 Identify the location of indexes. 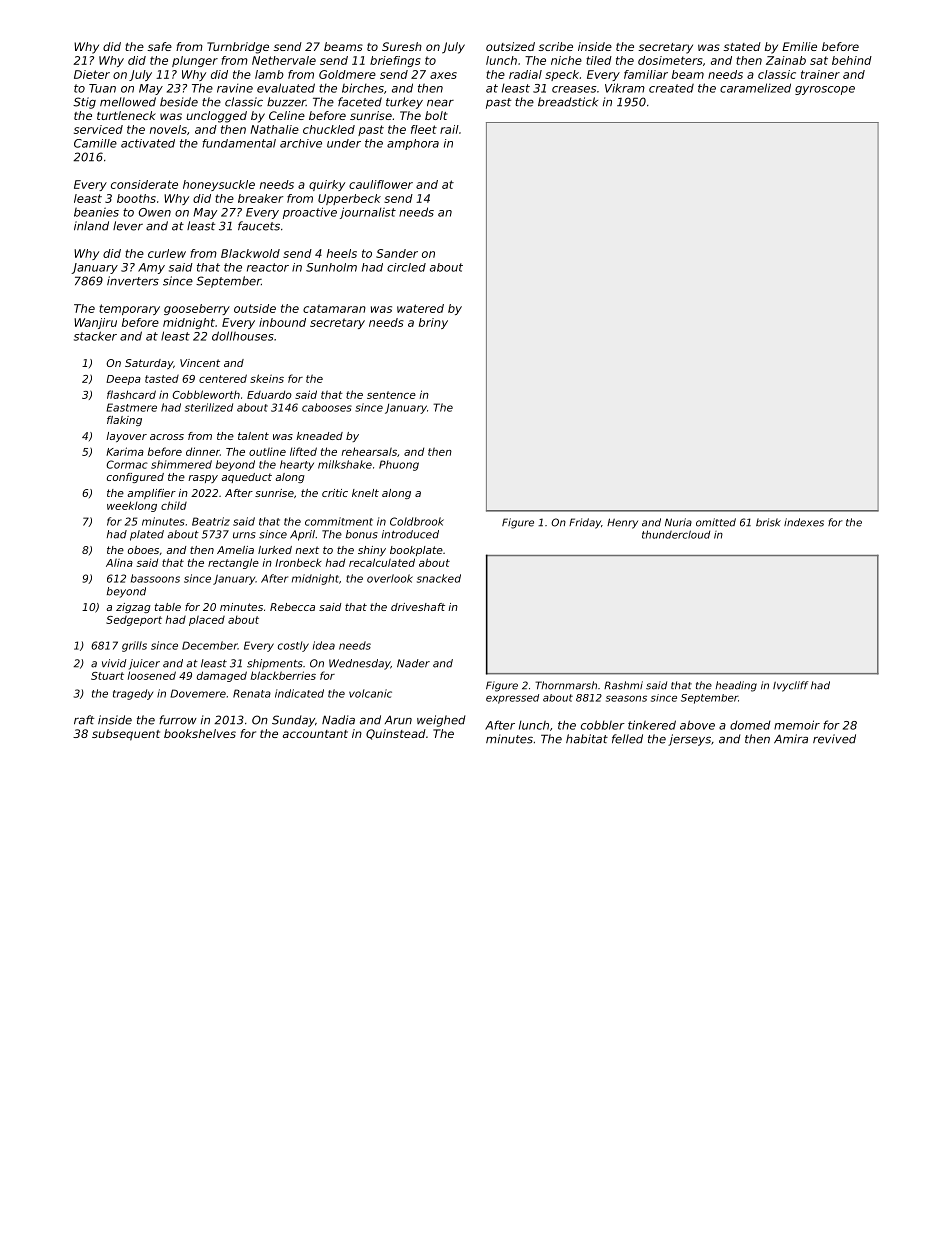
(804, 522).
